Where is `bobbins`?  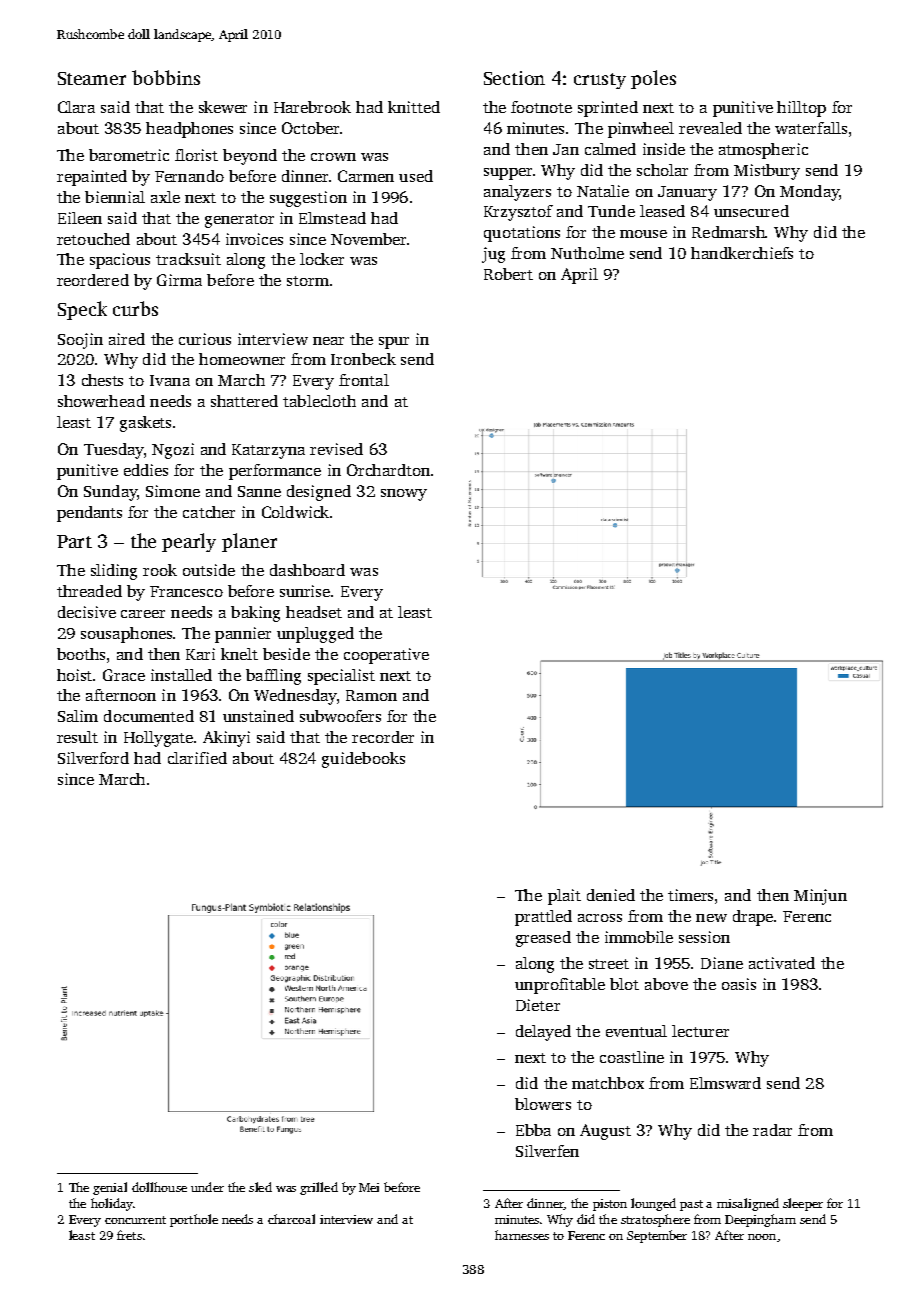 bobbins is located at coordinates (166, 77).
